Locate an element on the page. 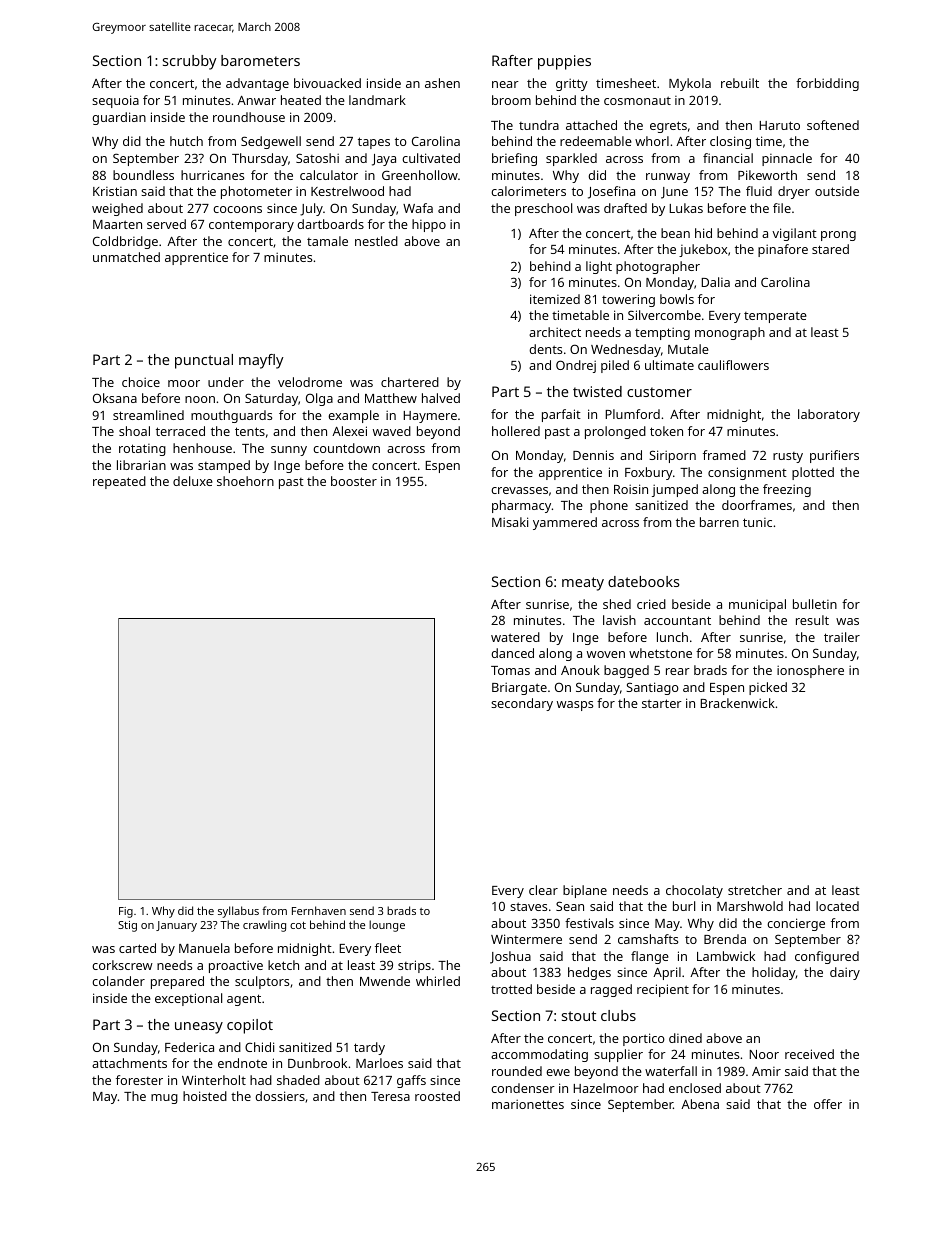  danced is located at coordinates (512, 653).
